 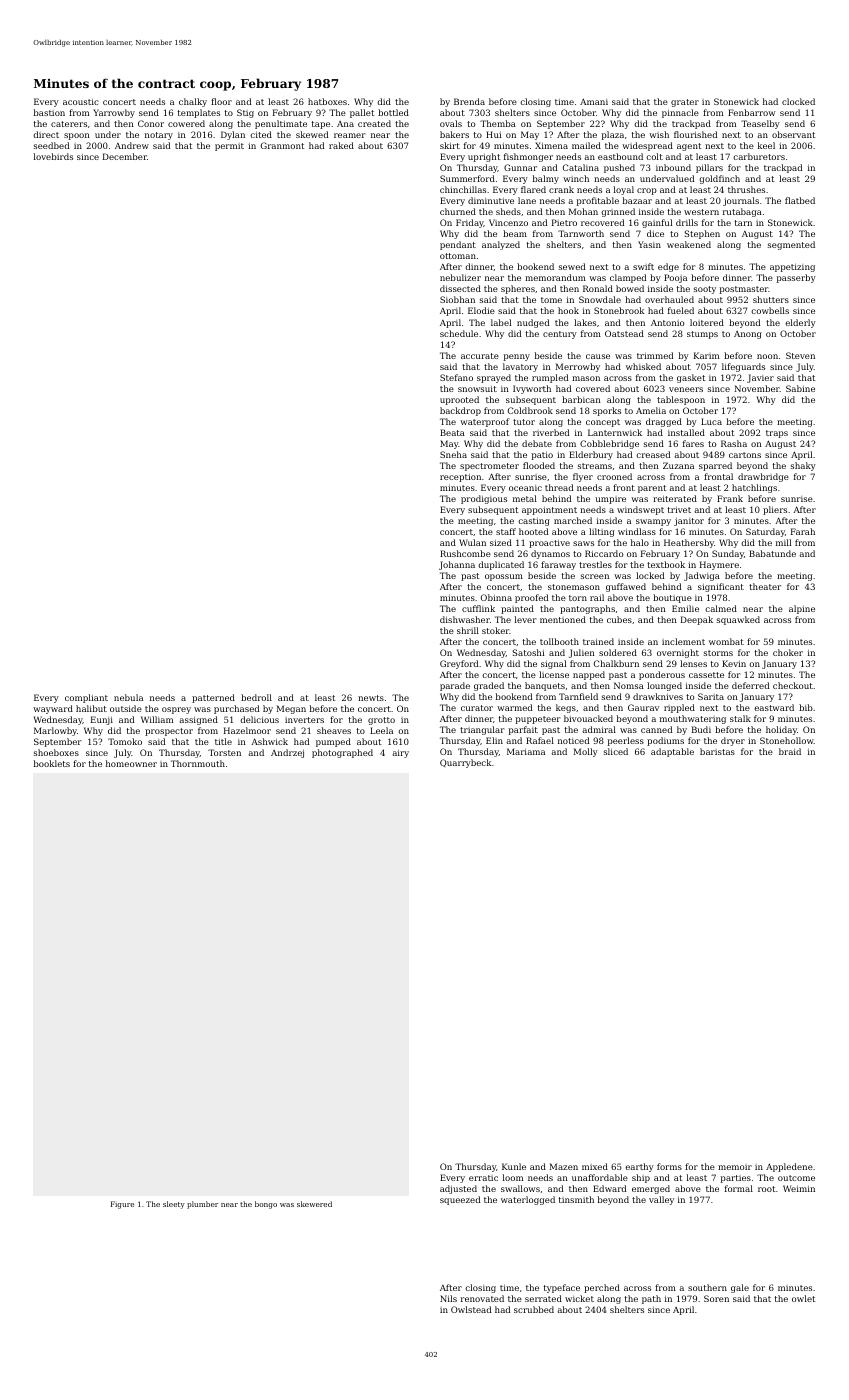 I want to click on nebula, so click(x=128, y=697).
